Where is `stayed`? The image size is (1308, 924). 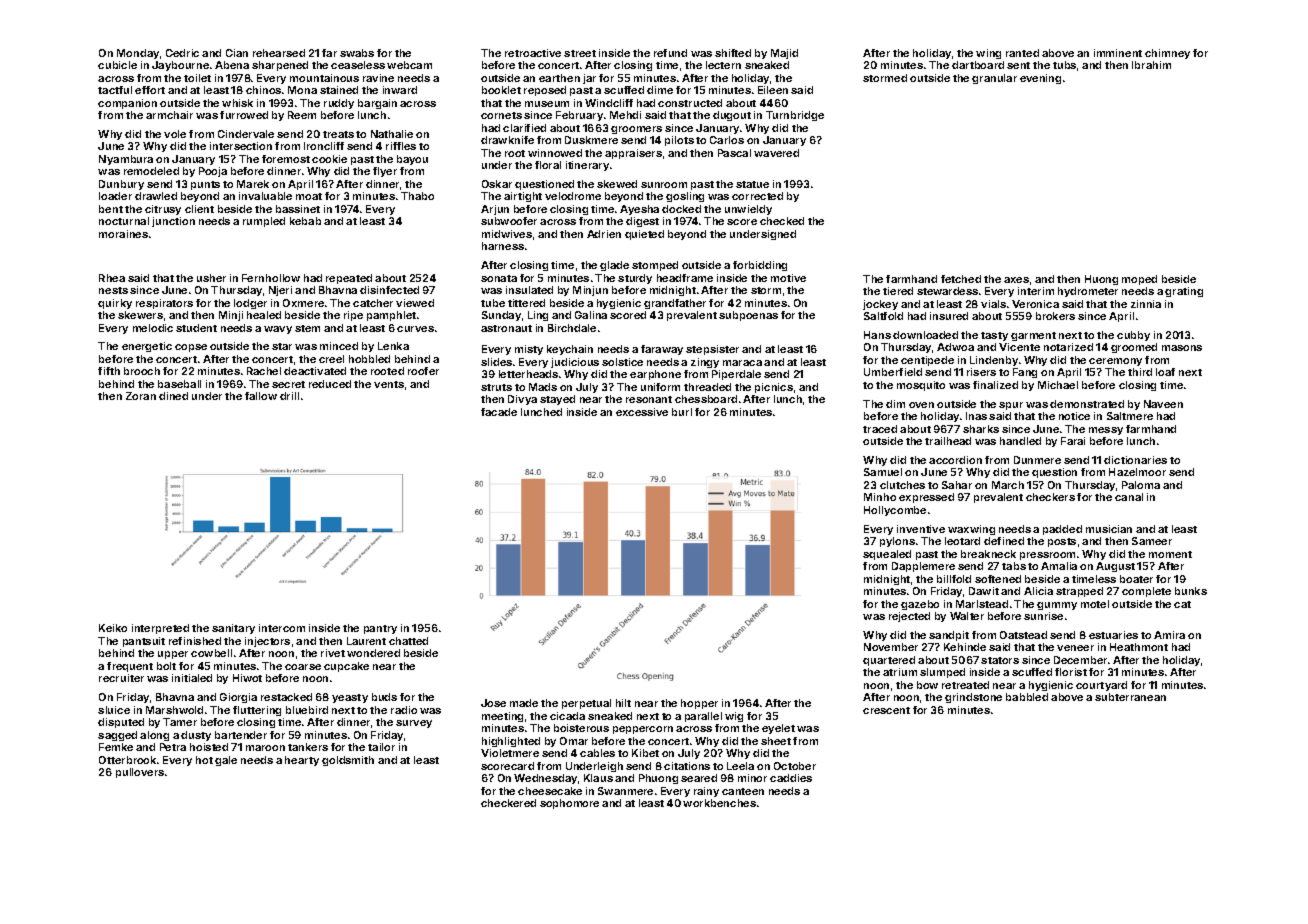 stayed is located at coordinates (557, 400).
